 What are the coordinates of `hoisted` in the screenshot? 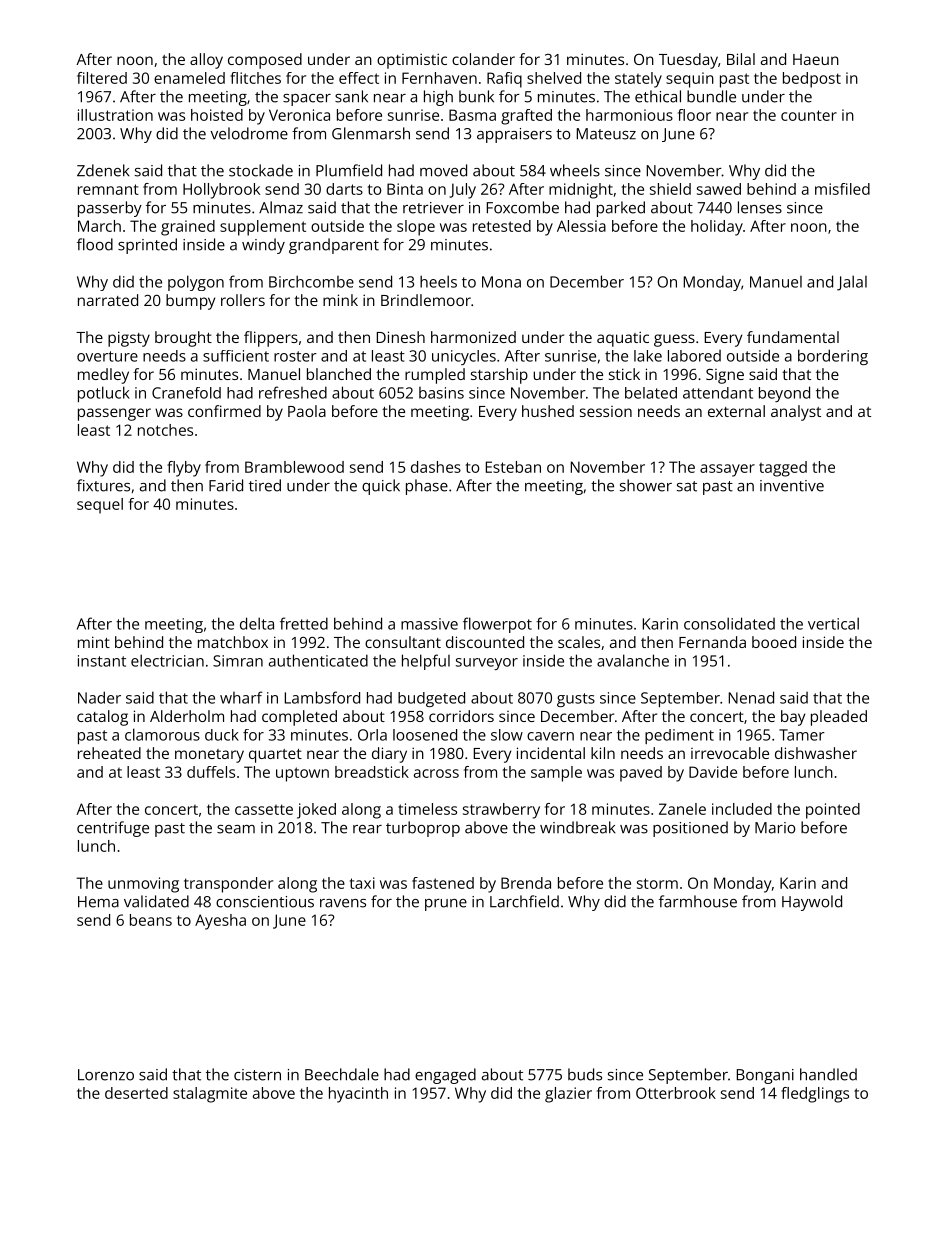 It's located at (217, 115).
